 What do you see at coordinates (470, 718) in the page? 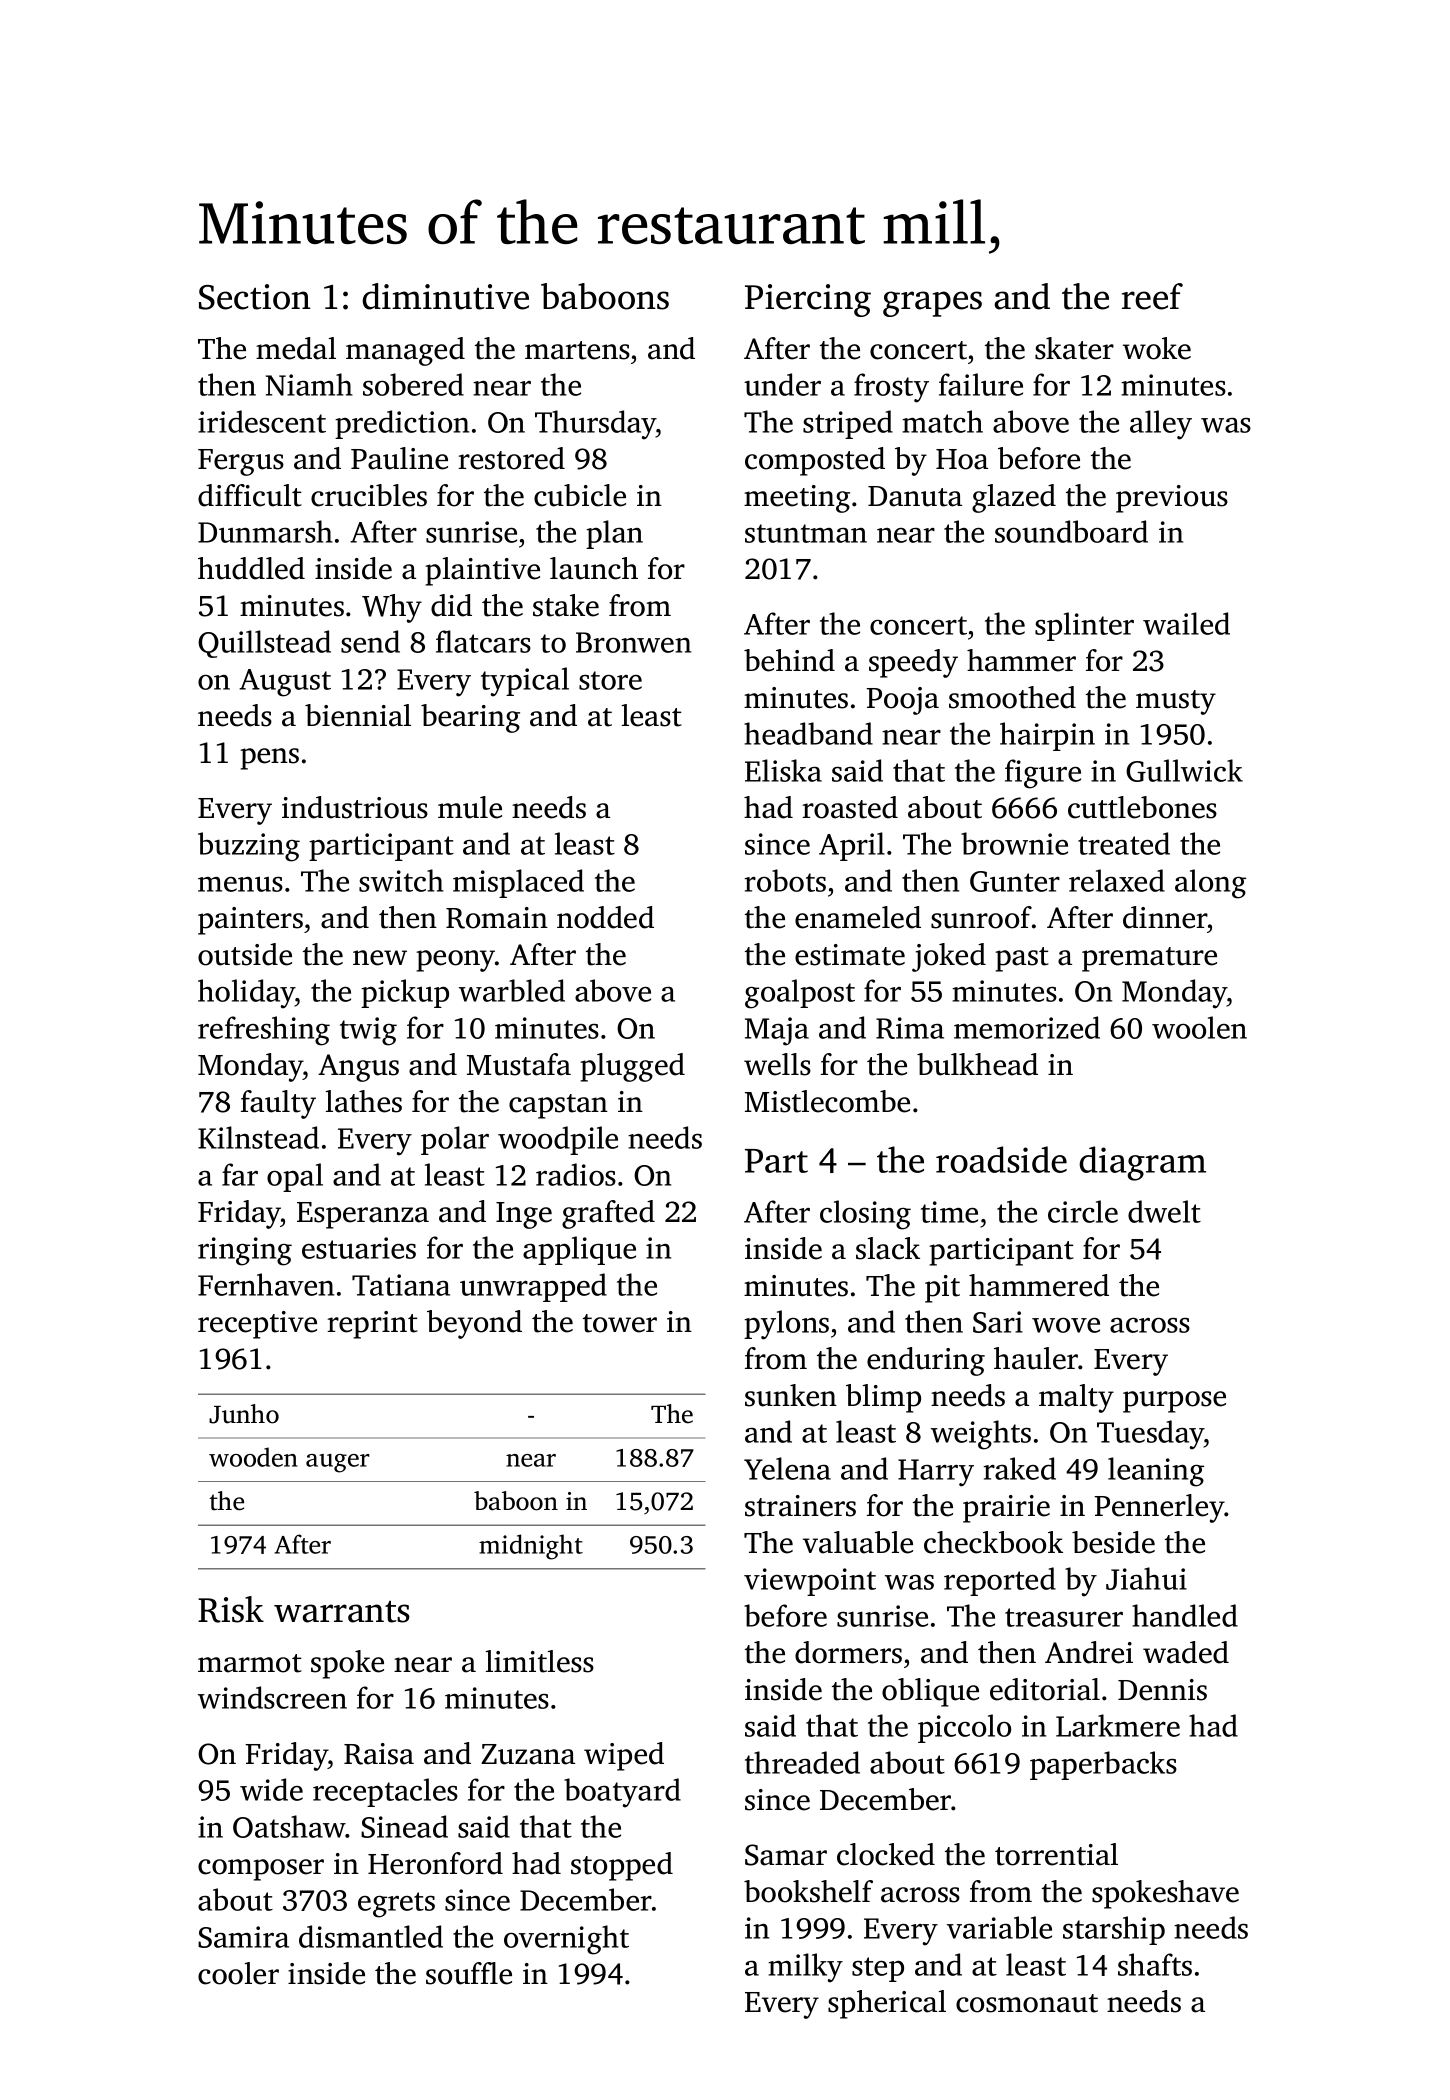
I see `bearing` at bounding box center [470, 718].
